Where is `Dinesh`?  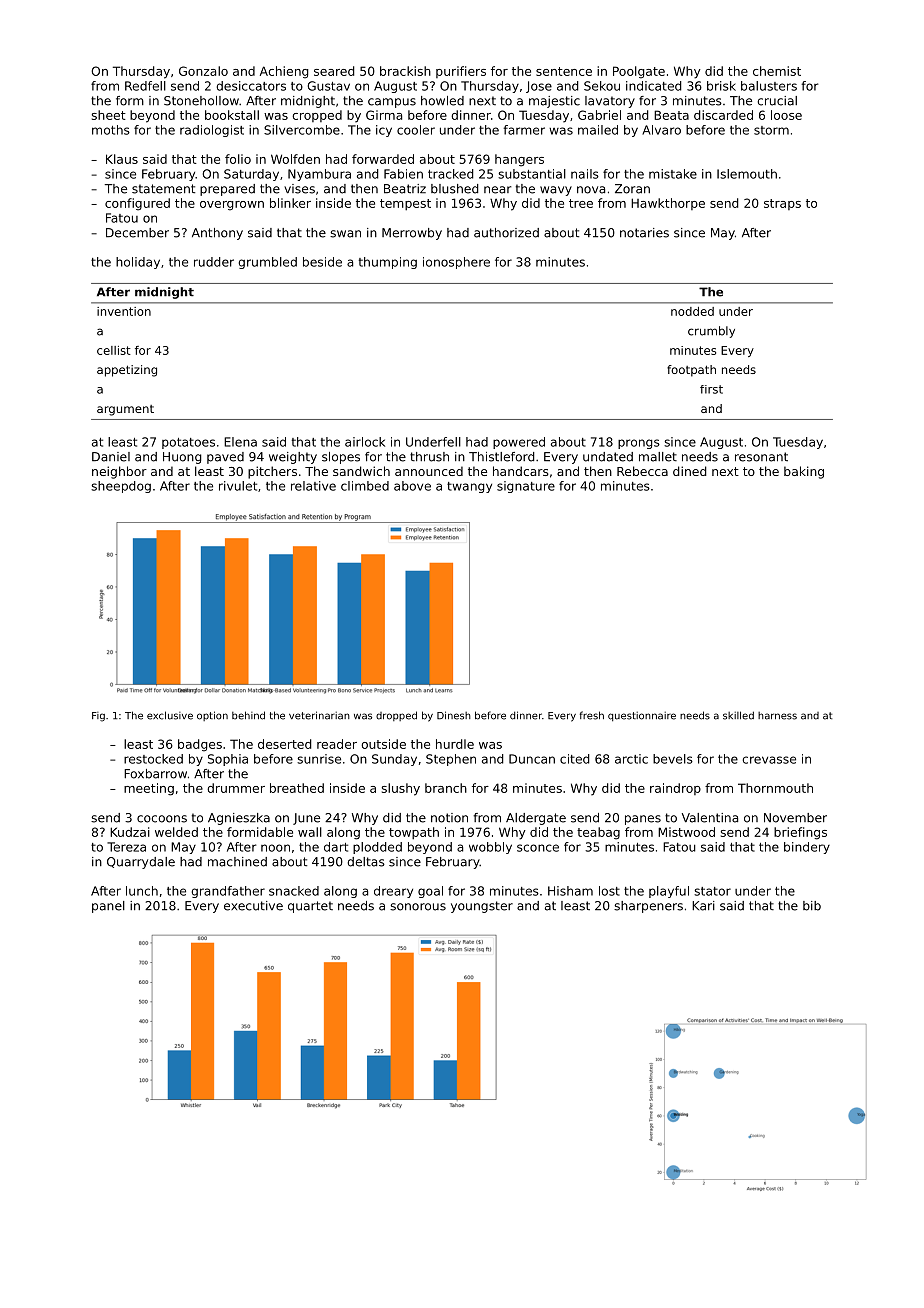
Dinesh is located at coordinates (454, 715).
